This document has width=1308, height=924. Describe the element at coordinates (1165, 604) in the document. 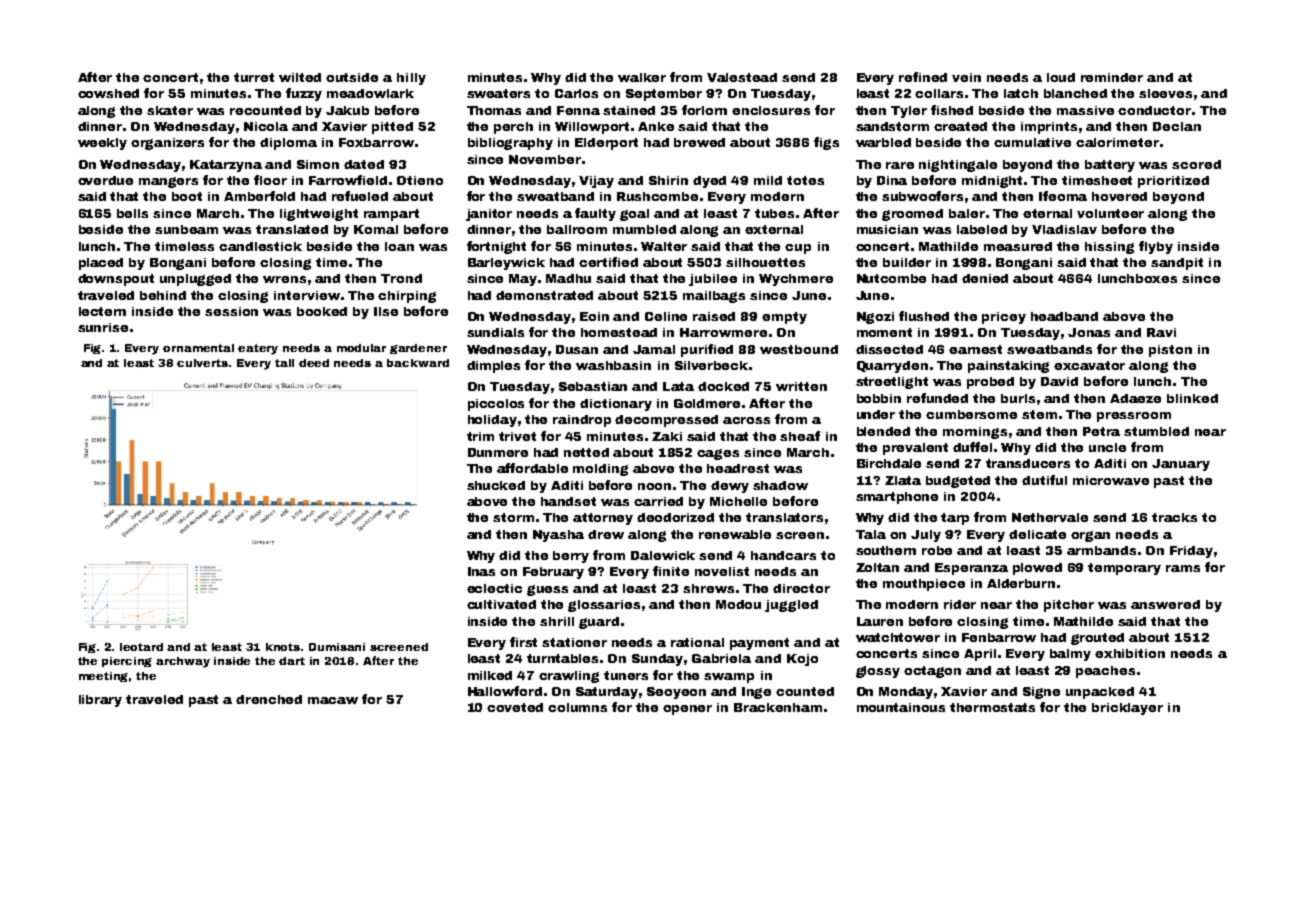

I see `answered` at that location.
